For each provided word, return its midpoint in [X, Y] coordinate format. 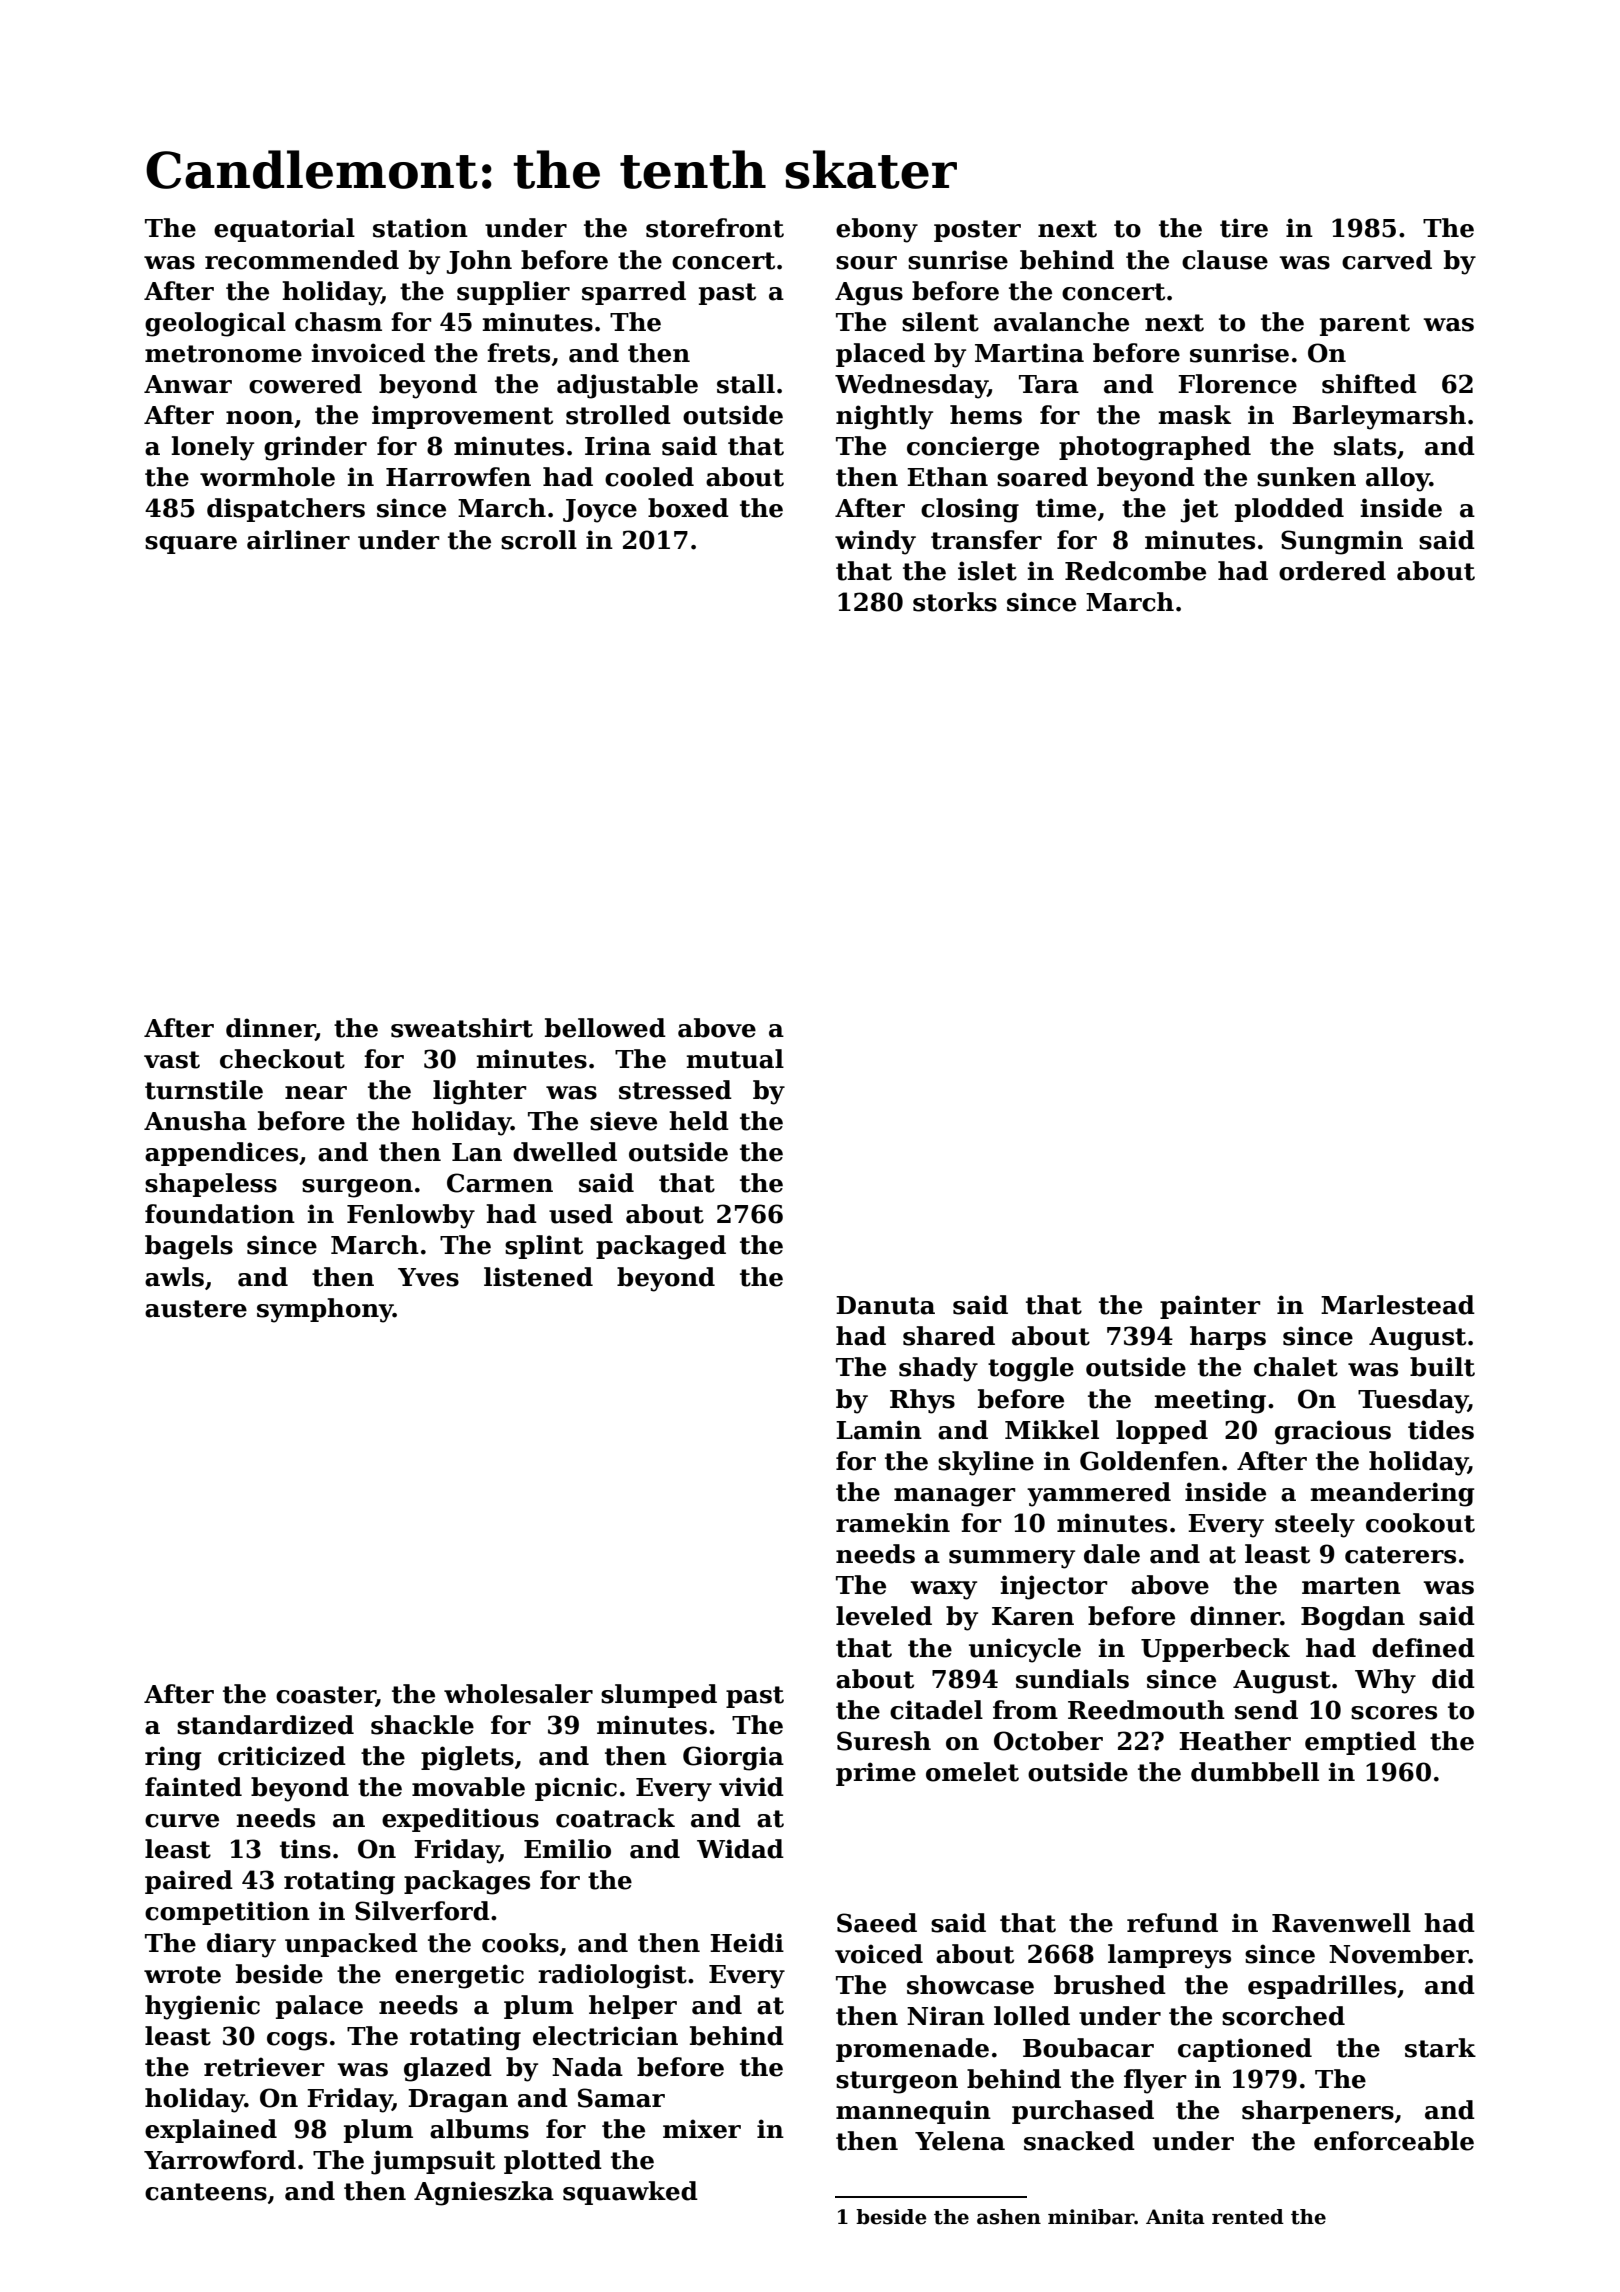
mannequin [913, 2112]
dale [1112, 1554]
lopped [1162, 1432]
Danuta [885, 1305]
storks [955, 602]
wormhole [267, 477]
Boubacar [1088, 2048]
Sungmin [1342, 542]
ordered [1332, 571]
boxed [688, 508]
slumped [659, 1696]
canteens [206, 2192]
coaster [326, 1695]
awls [174, 1277]
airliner [298, 540]
